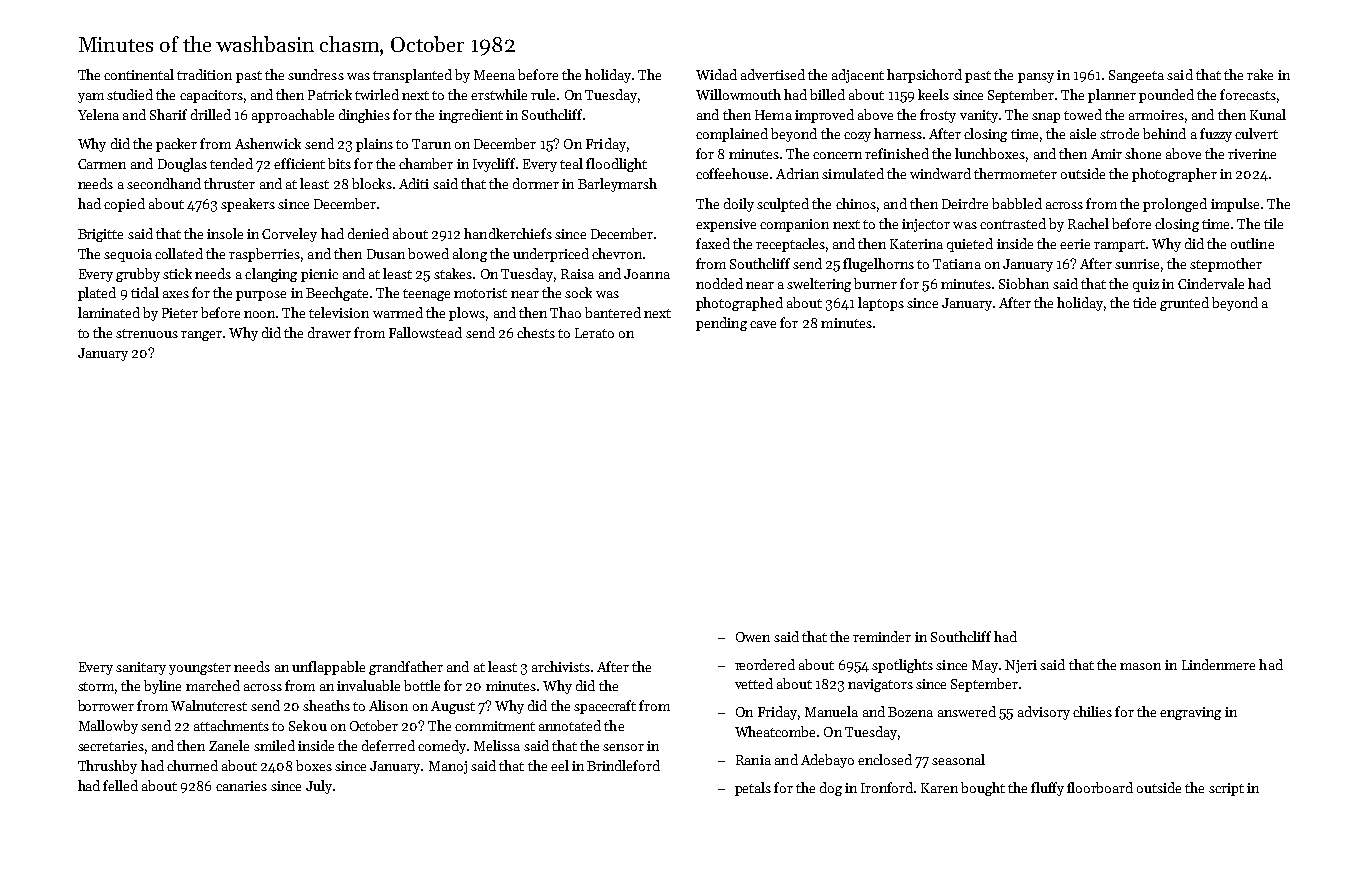 This screenshot has width=1372, height=887. I want to click on advertised, so click(773, 74).
